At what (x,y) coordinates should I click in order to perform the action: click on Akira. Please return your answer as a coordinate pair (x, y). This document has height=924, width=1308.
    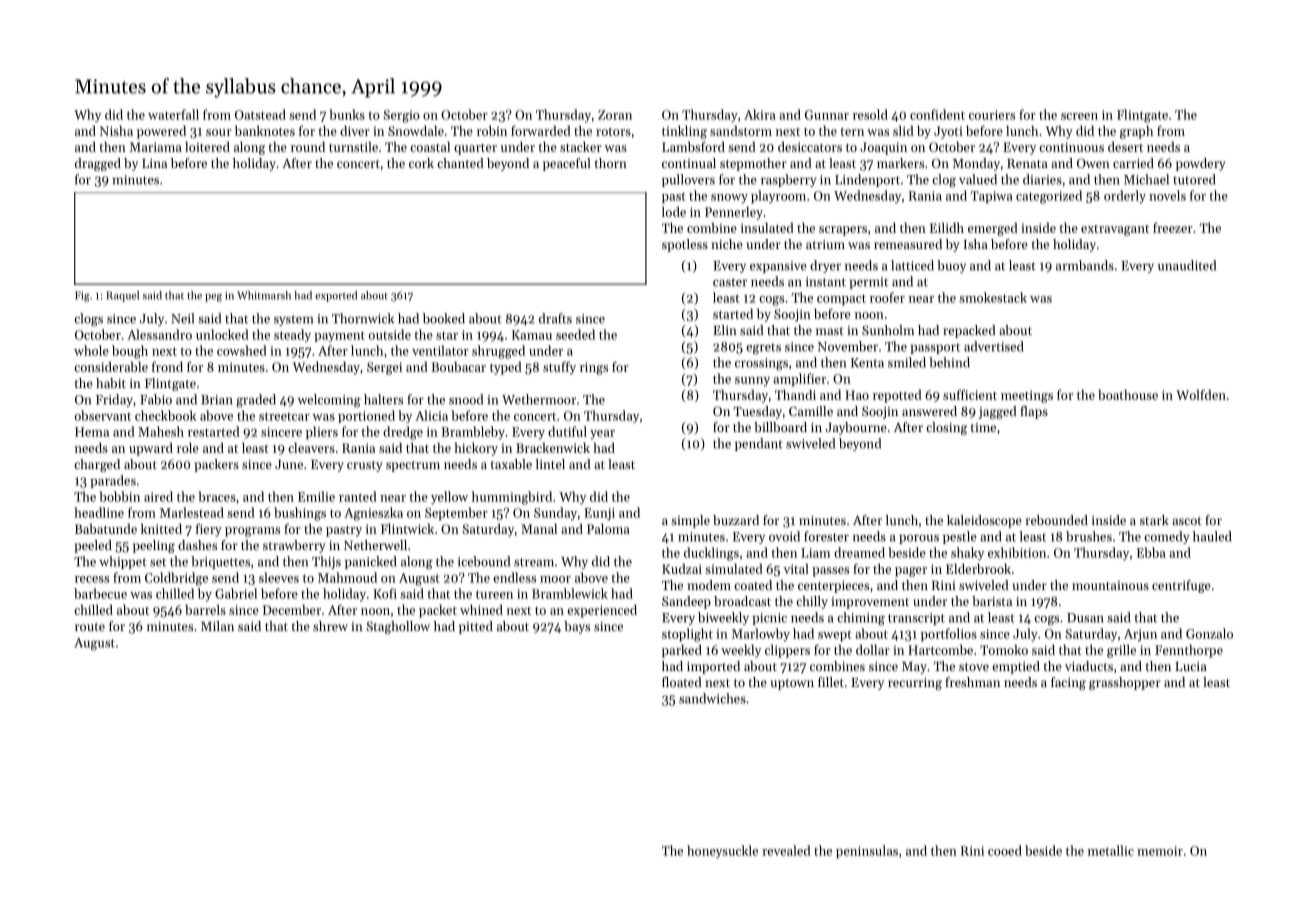
    Looking at the image, I should click on (760, 114).
